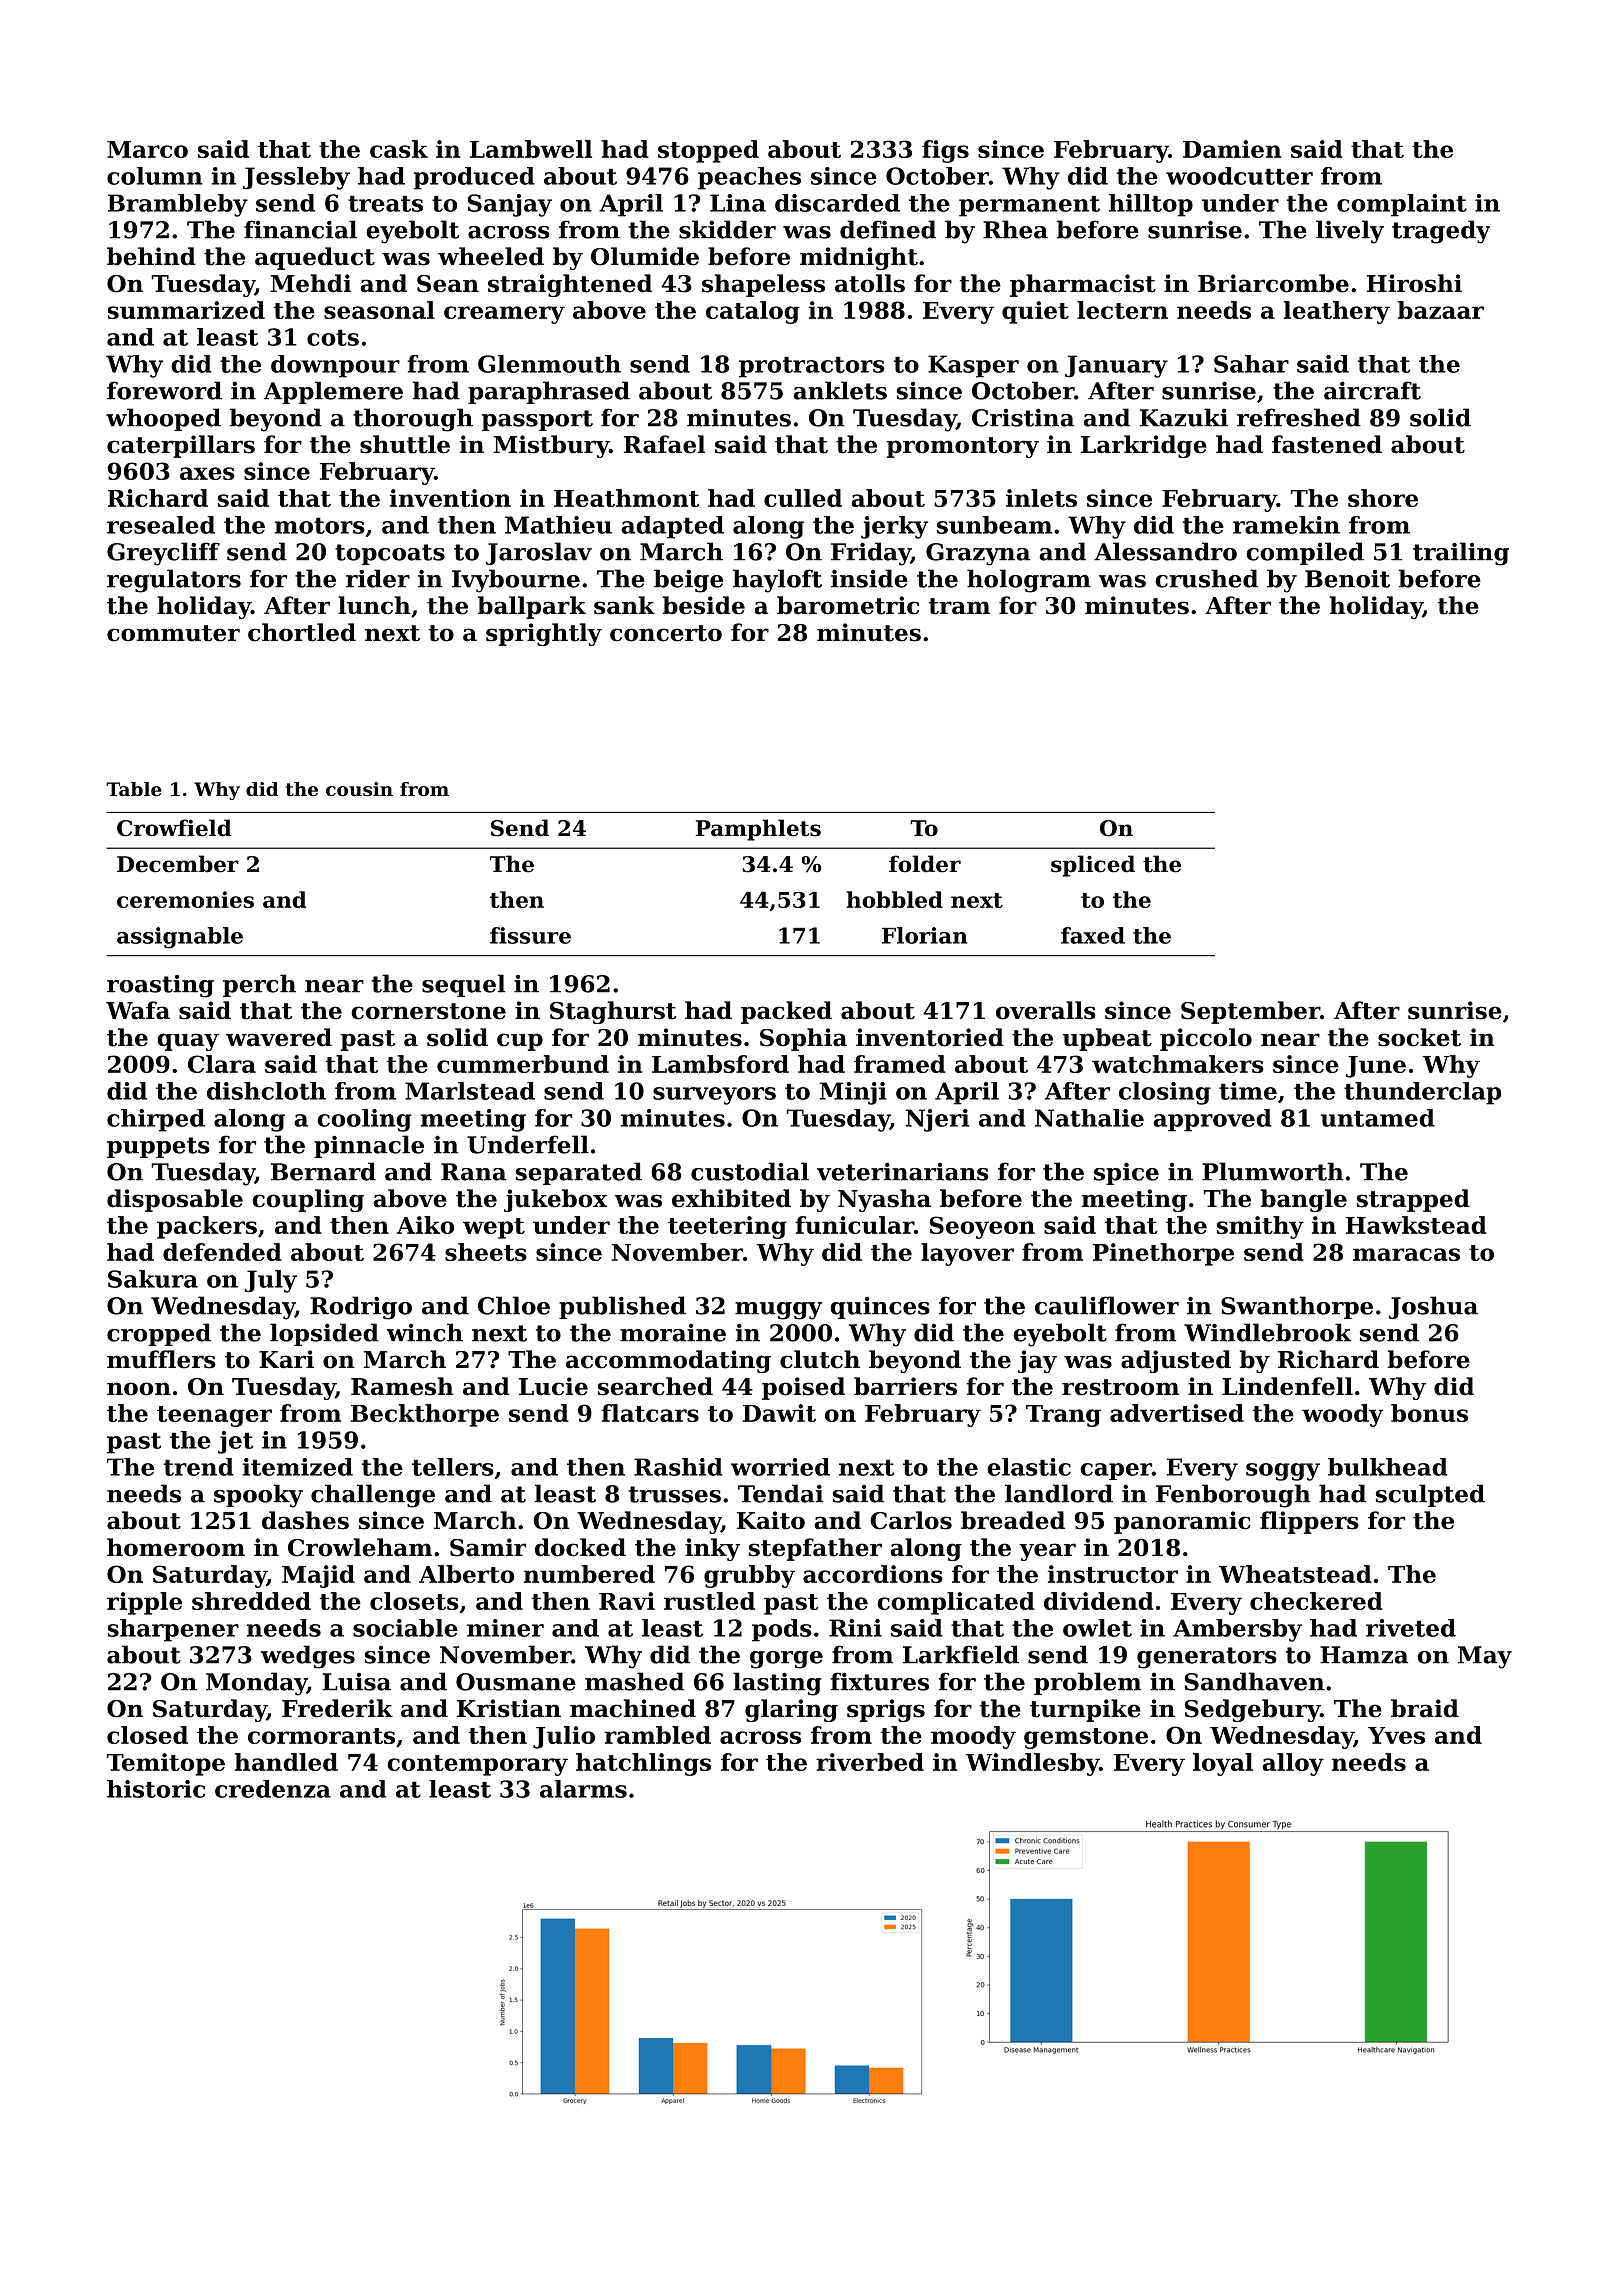  Describe the element at coordinates (1378, 1118) in the screenshot. I see `untamed` at that location.
